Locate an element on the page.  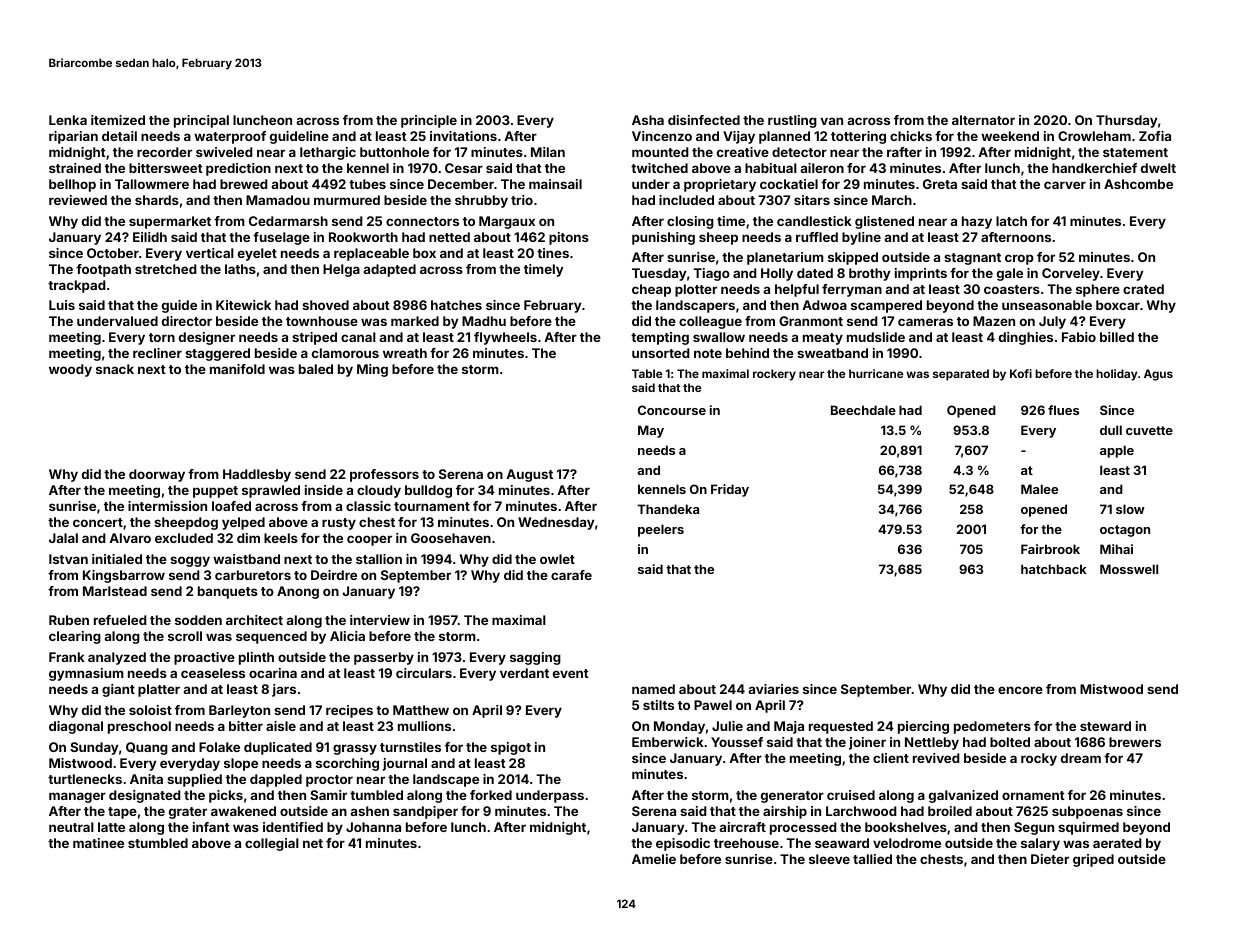
intermission is located at coordinates (167, 506).
